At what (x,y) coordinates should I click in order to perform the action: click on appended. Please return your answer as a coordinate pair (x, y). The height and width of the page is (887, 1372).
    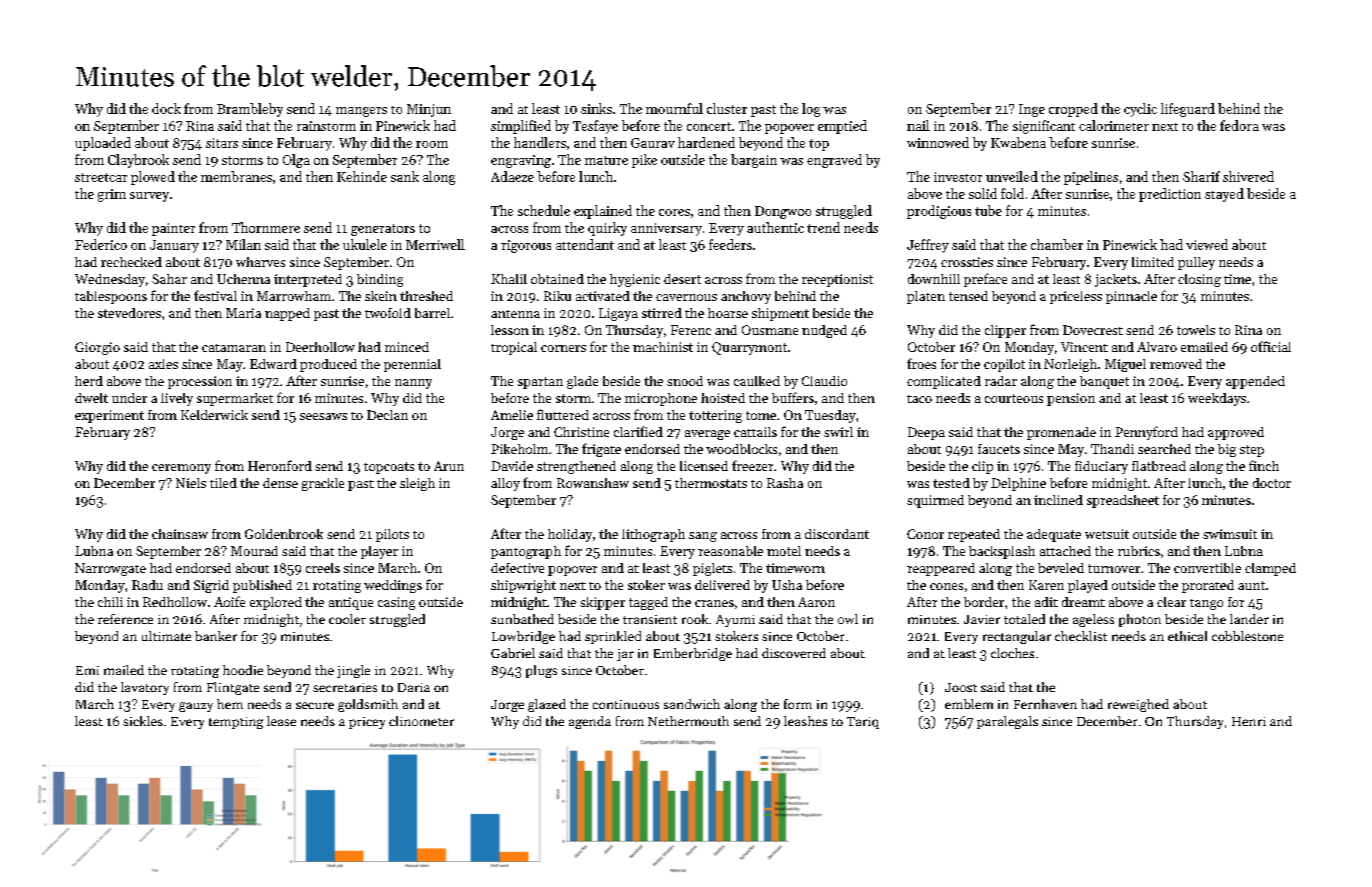
    Looking at the image, I should click on (1255, 382).
